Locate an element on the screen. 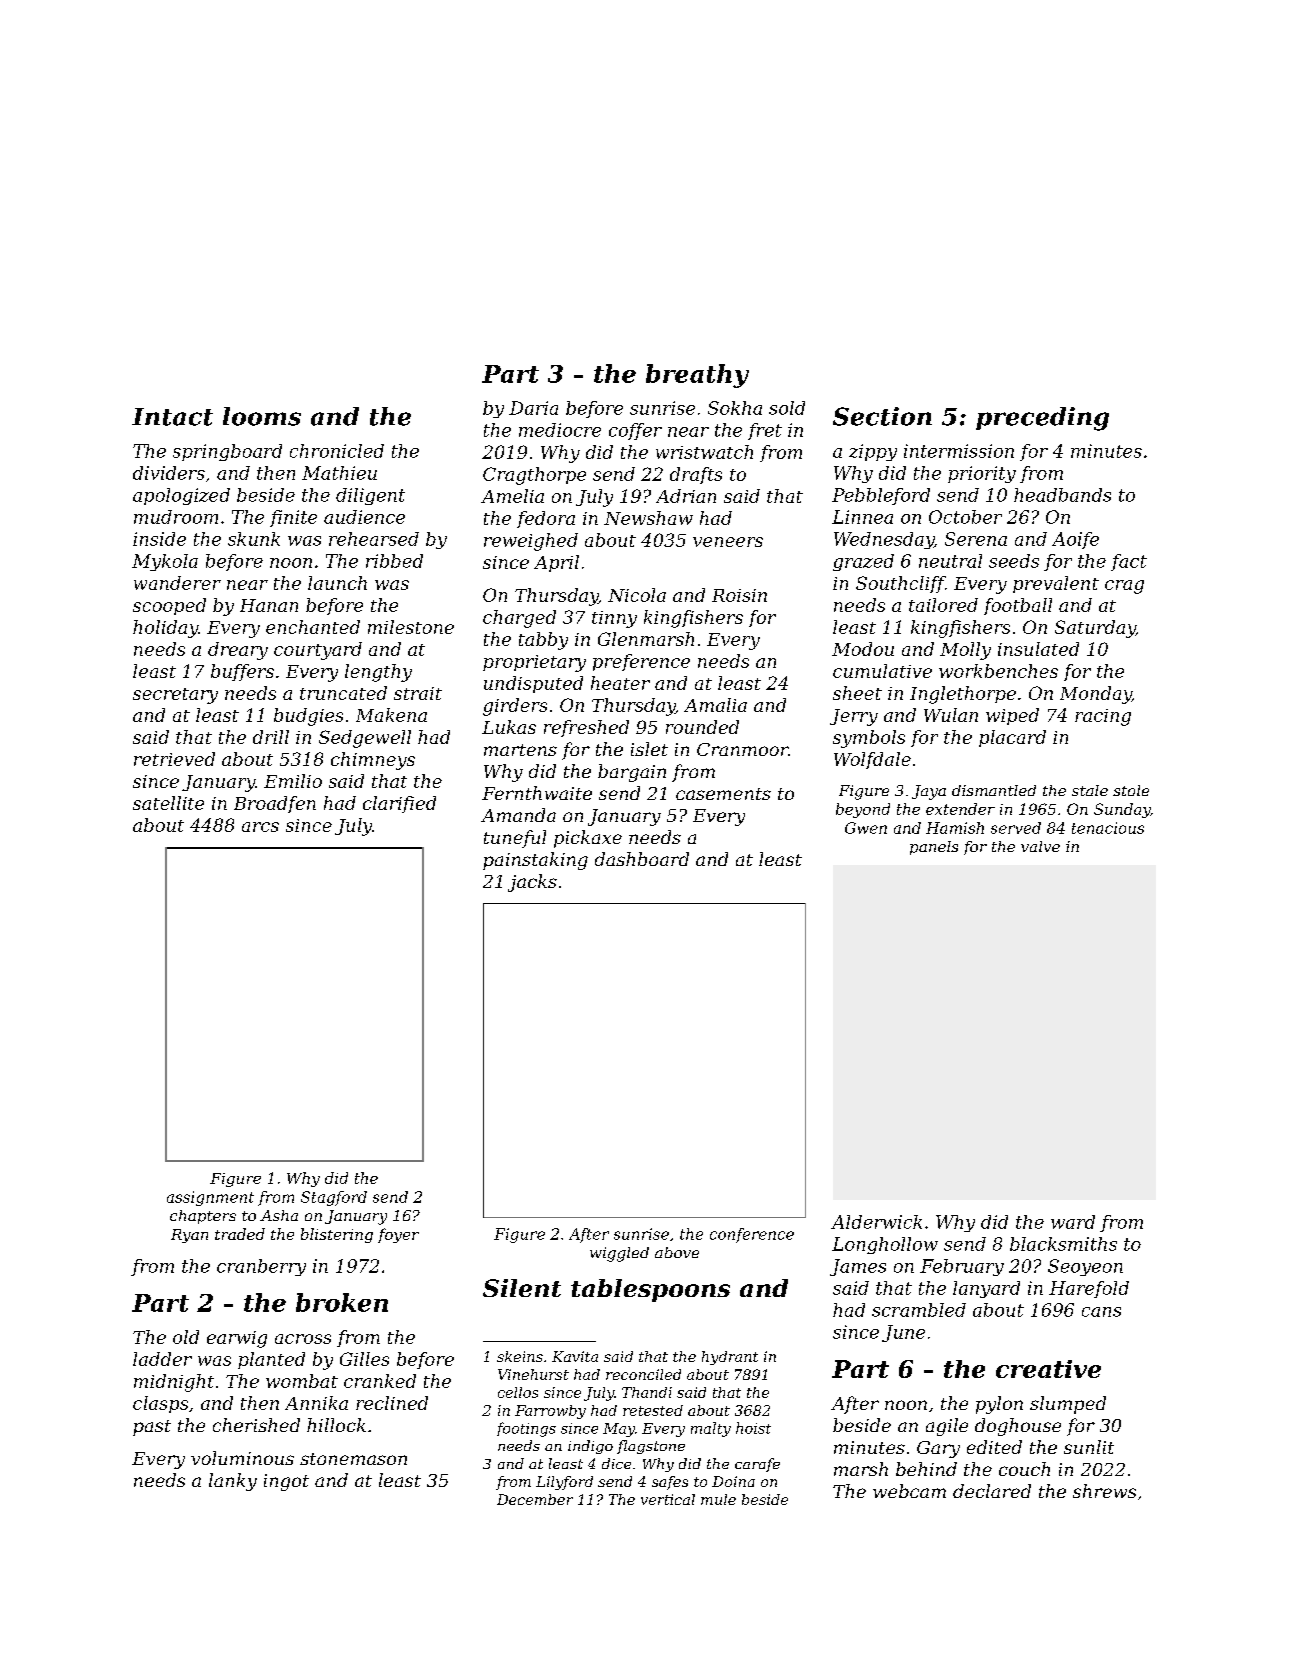 The width and height of the screenshot is (1289, 1668). headbands is located at coordinates (1062, 495).
